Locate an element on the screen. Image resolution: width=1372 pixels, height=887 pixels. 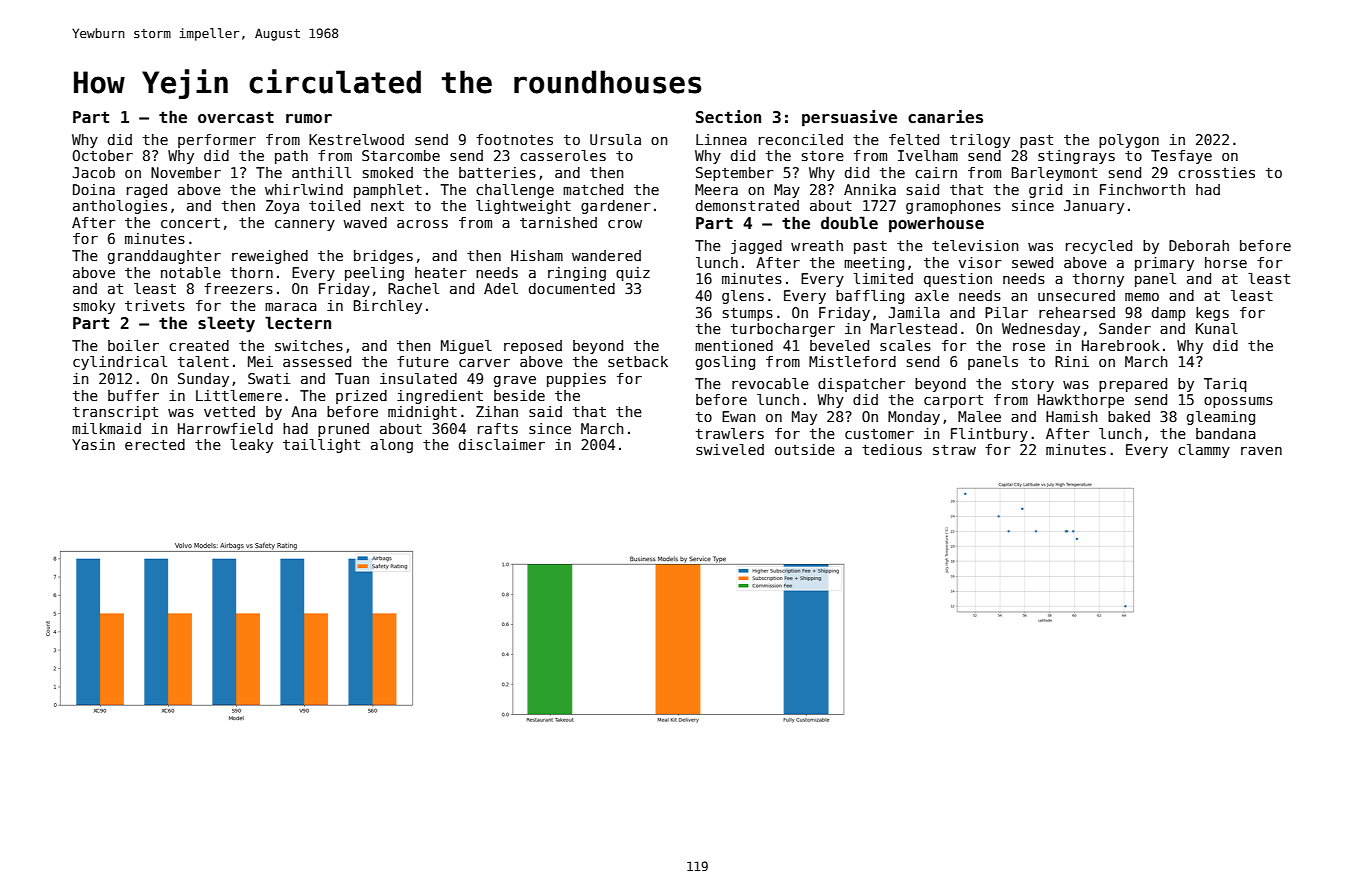
Annika is located at coordinates (870, 189).
